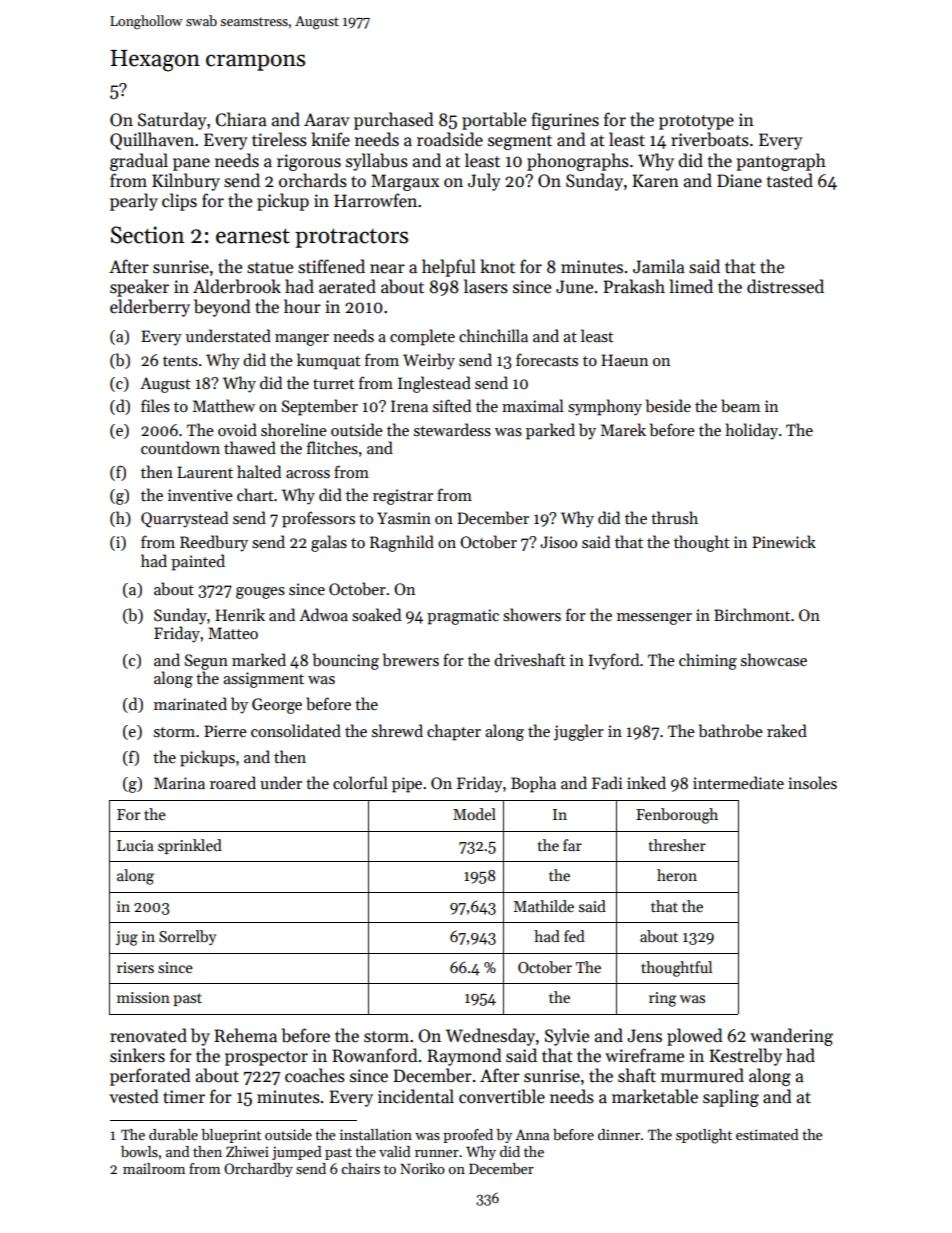  Describe the element at coordinates (454, 732) in the page. I see `chapter` at that location.
